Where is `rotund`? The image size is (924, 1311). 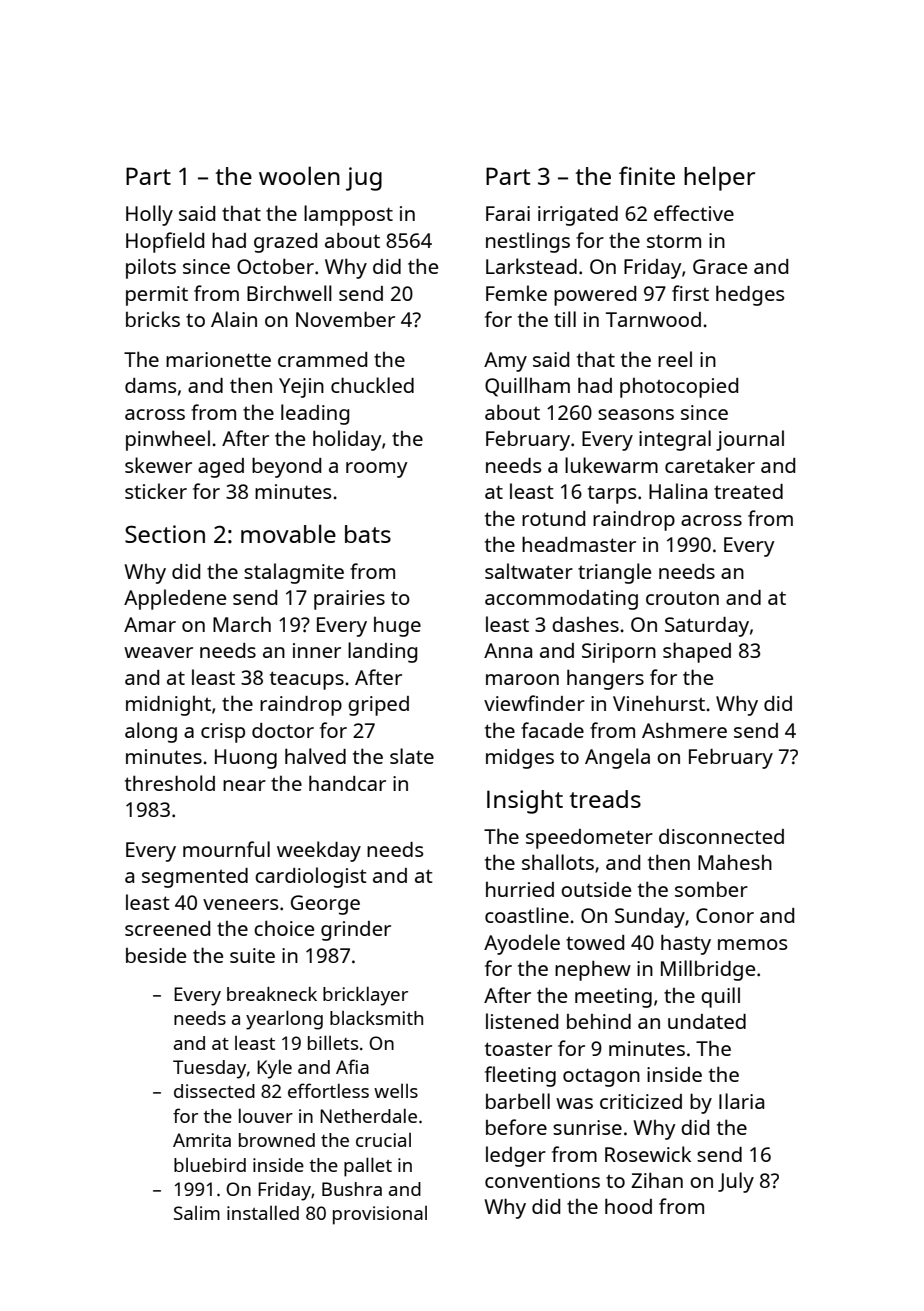 rotund is located at coordinates (553, 518).
